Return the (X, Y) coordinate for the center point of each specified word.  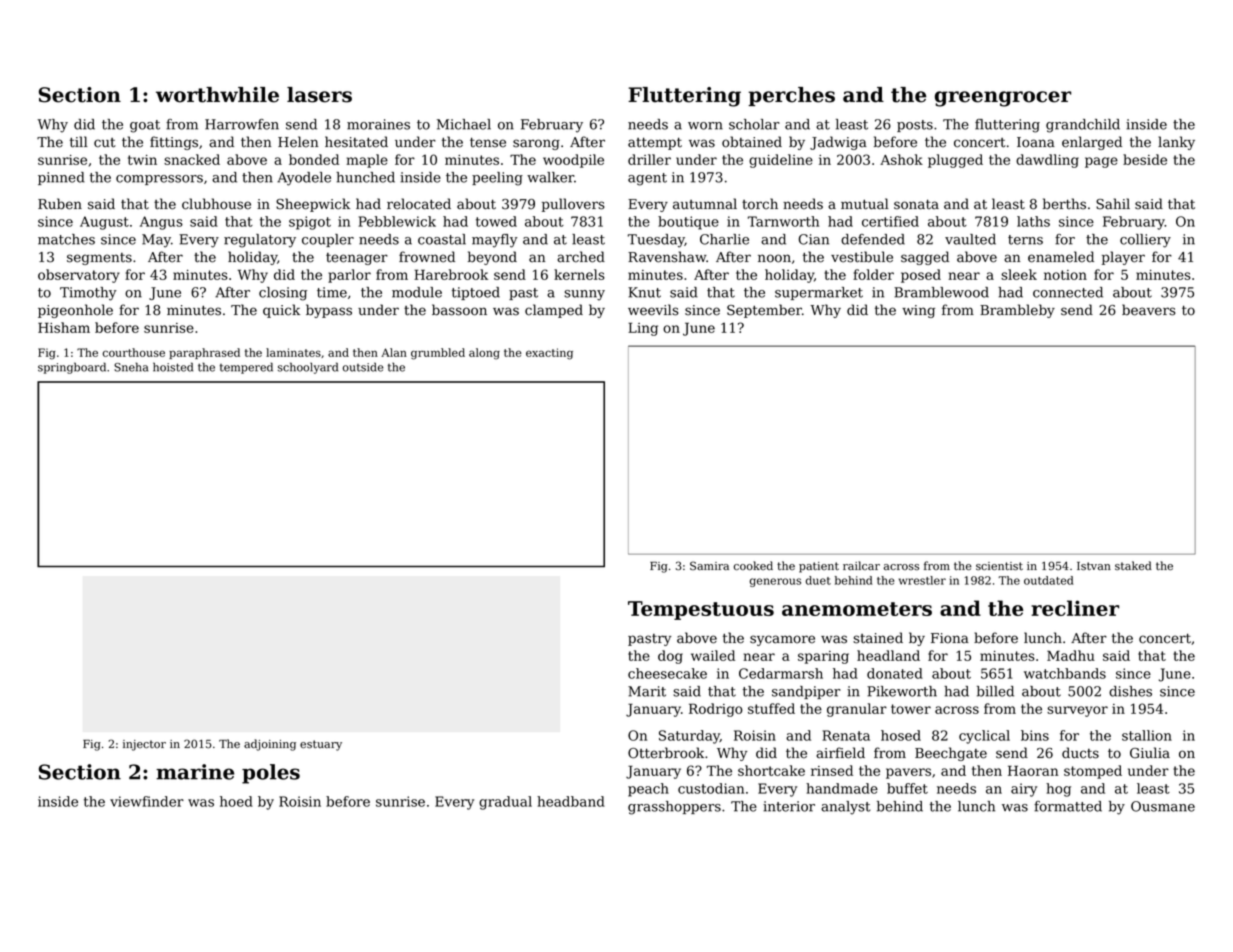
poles (271, 774)
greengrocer (1003, 99)
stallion (1147, 735)
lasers (319, 95)
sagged (925, 258)
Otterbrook (666, 753)
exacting (549, 354)
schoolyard (308, 368)
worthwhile (217, 95)
